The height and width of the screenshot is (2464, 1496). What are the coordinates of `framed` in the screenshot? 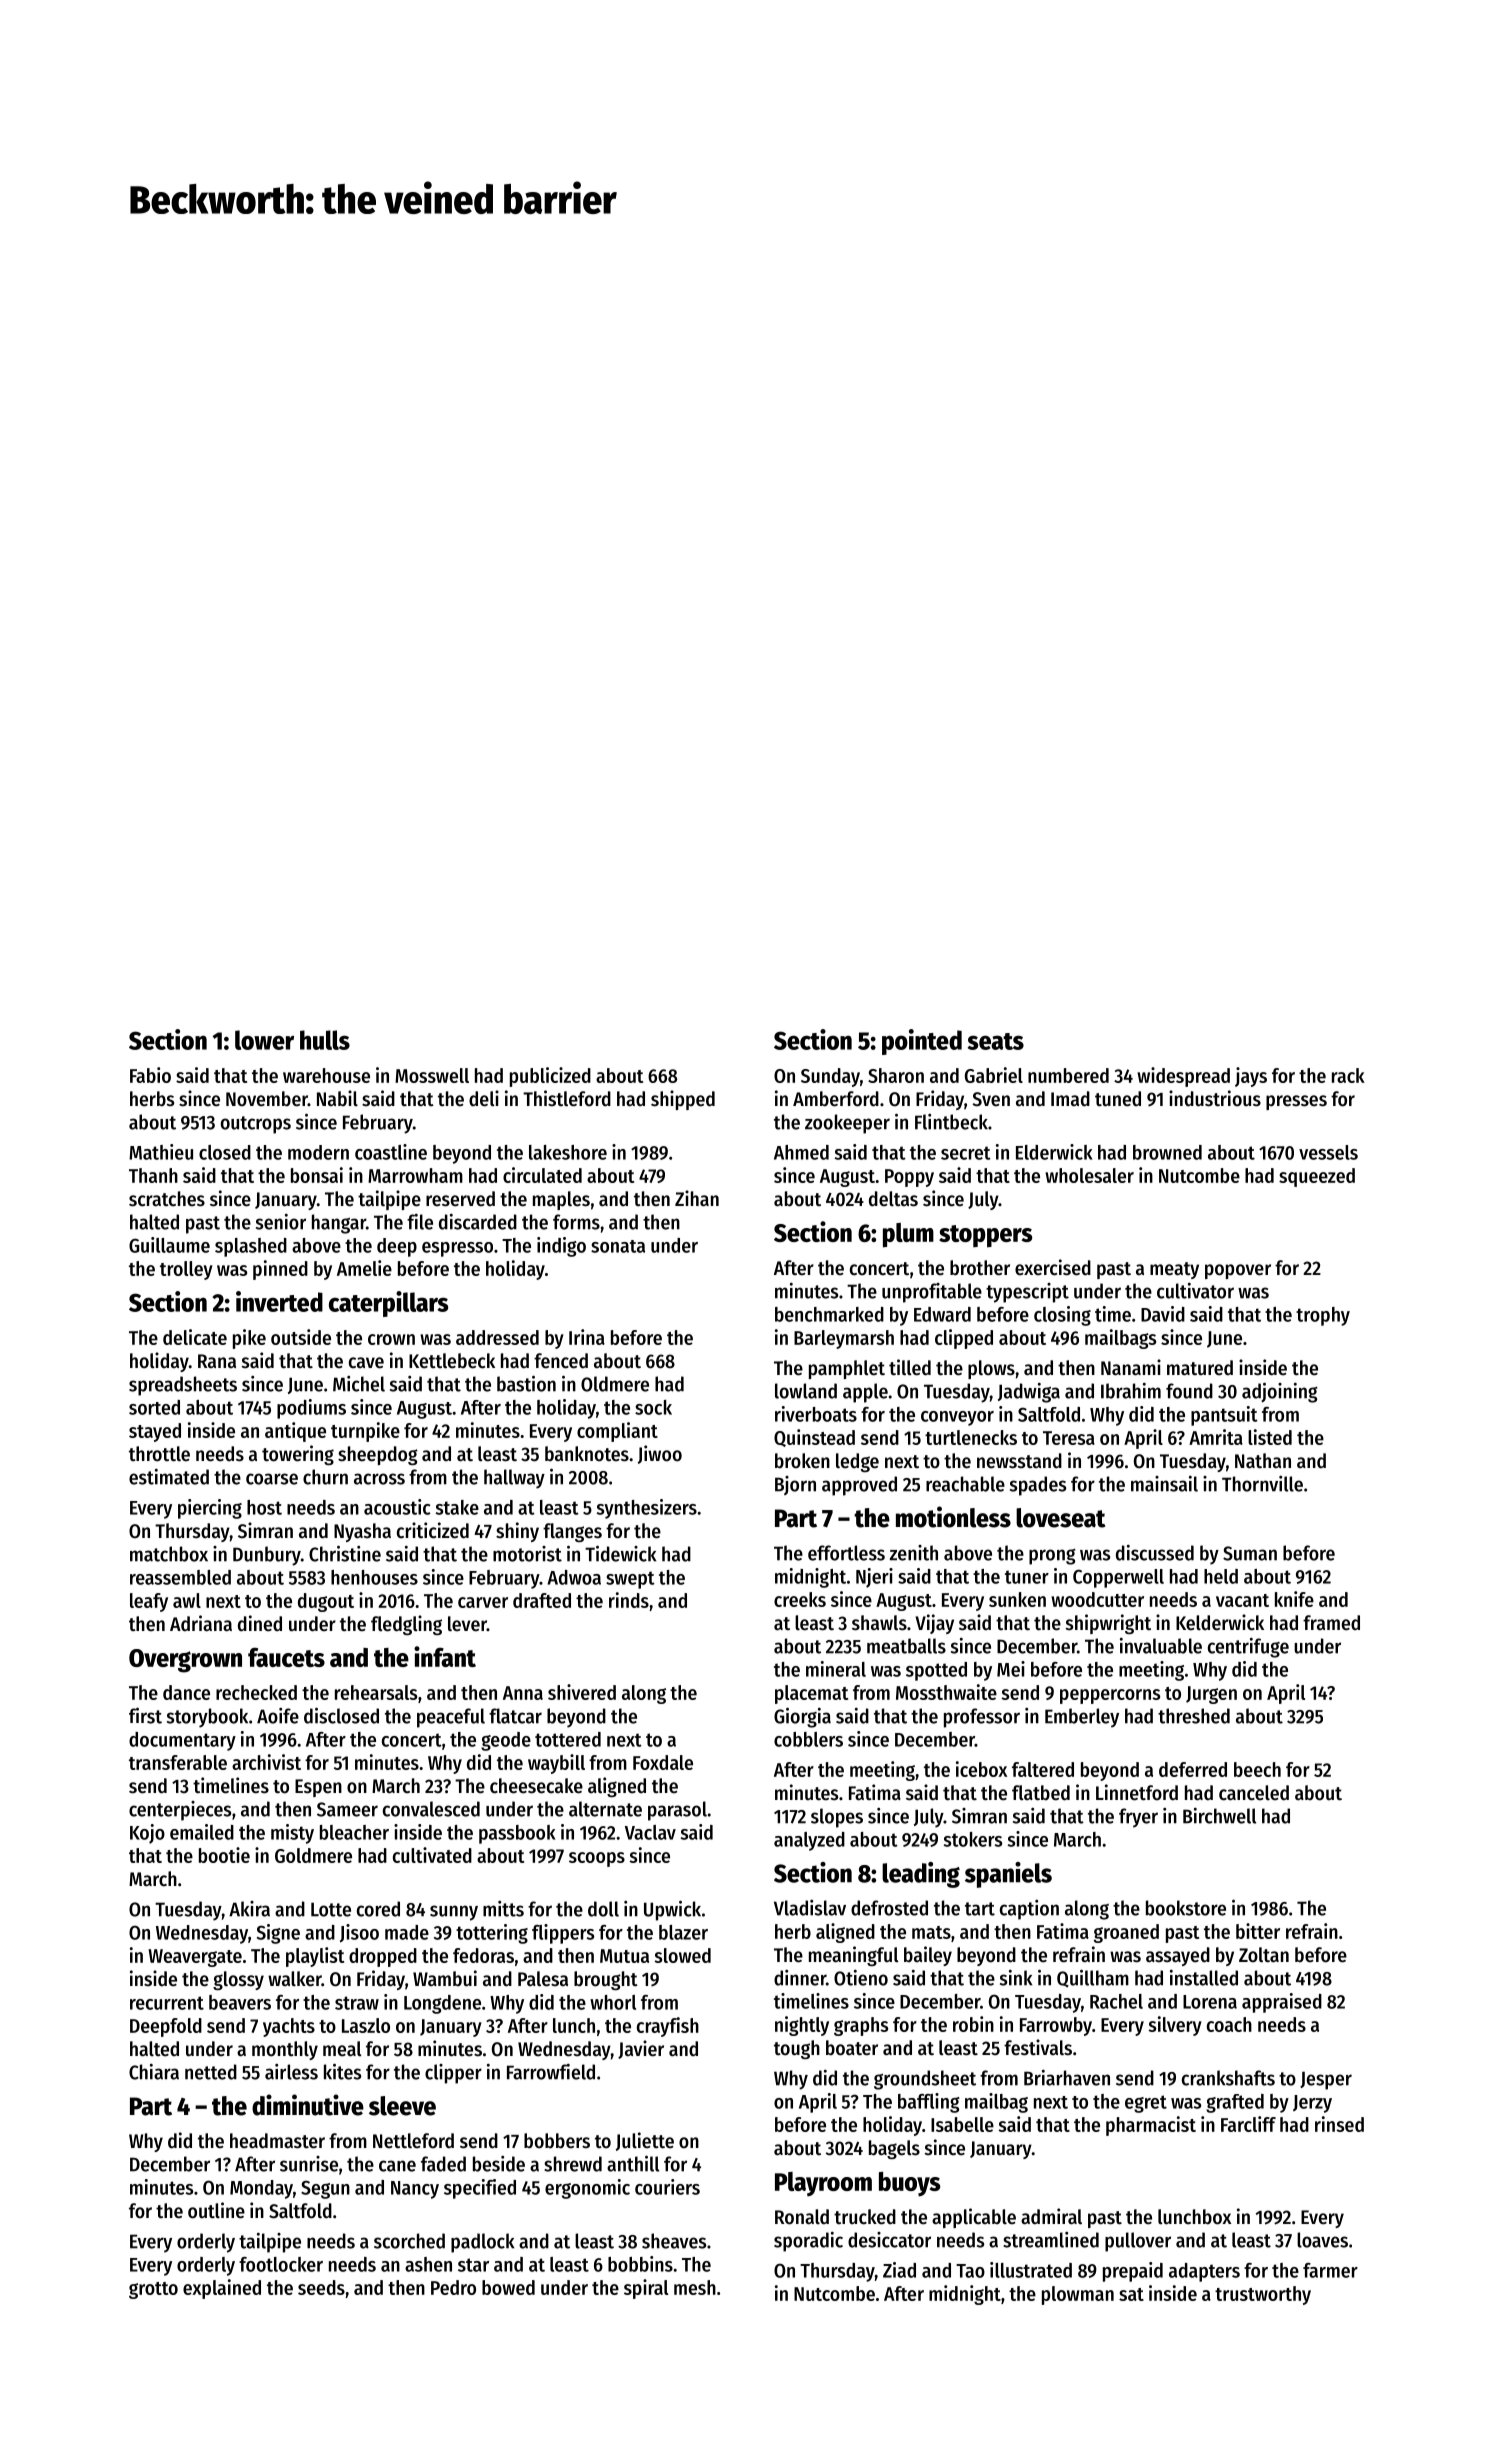 It's located at (1331, 1623).
